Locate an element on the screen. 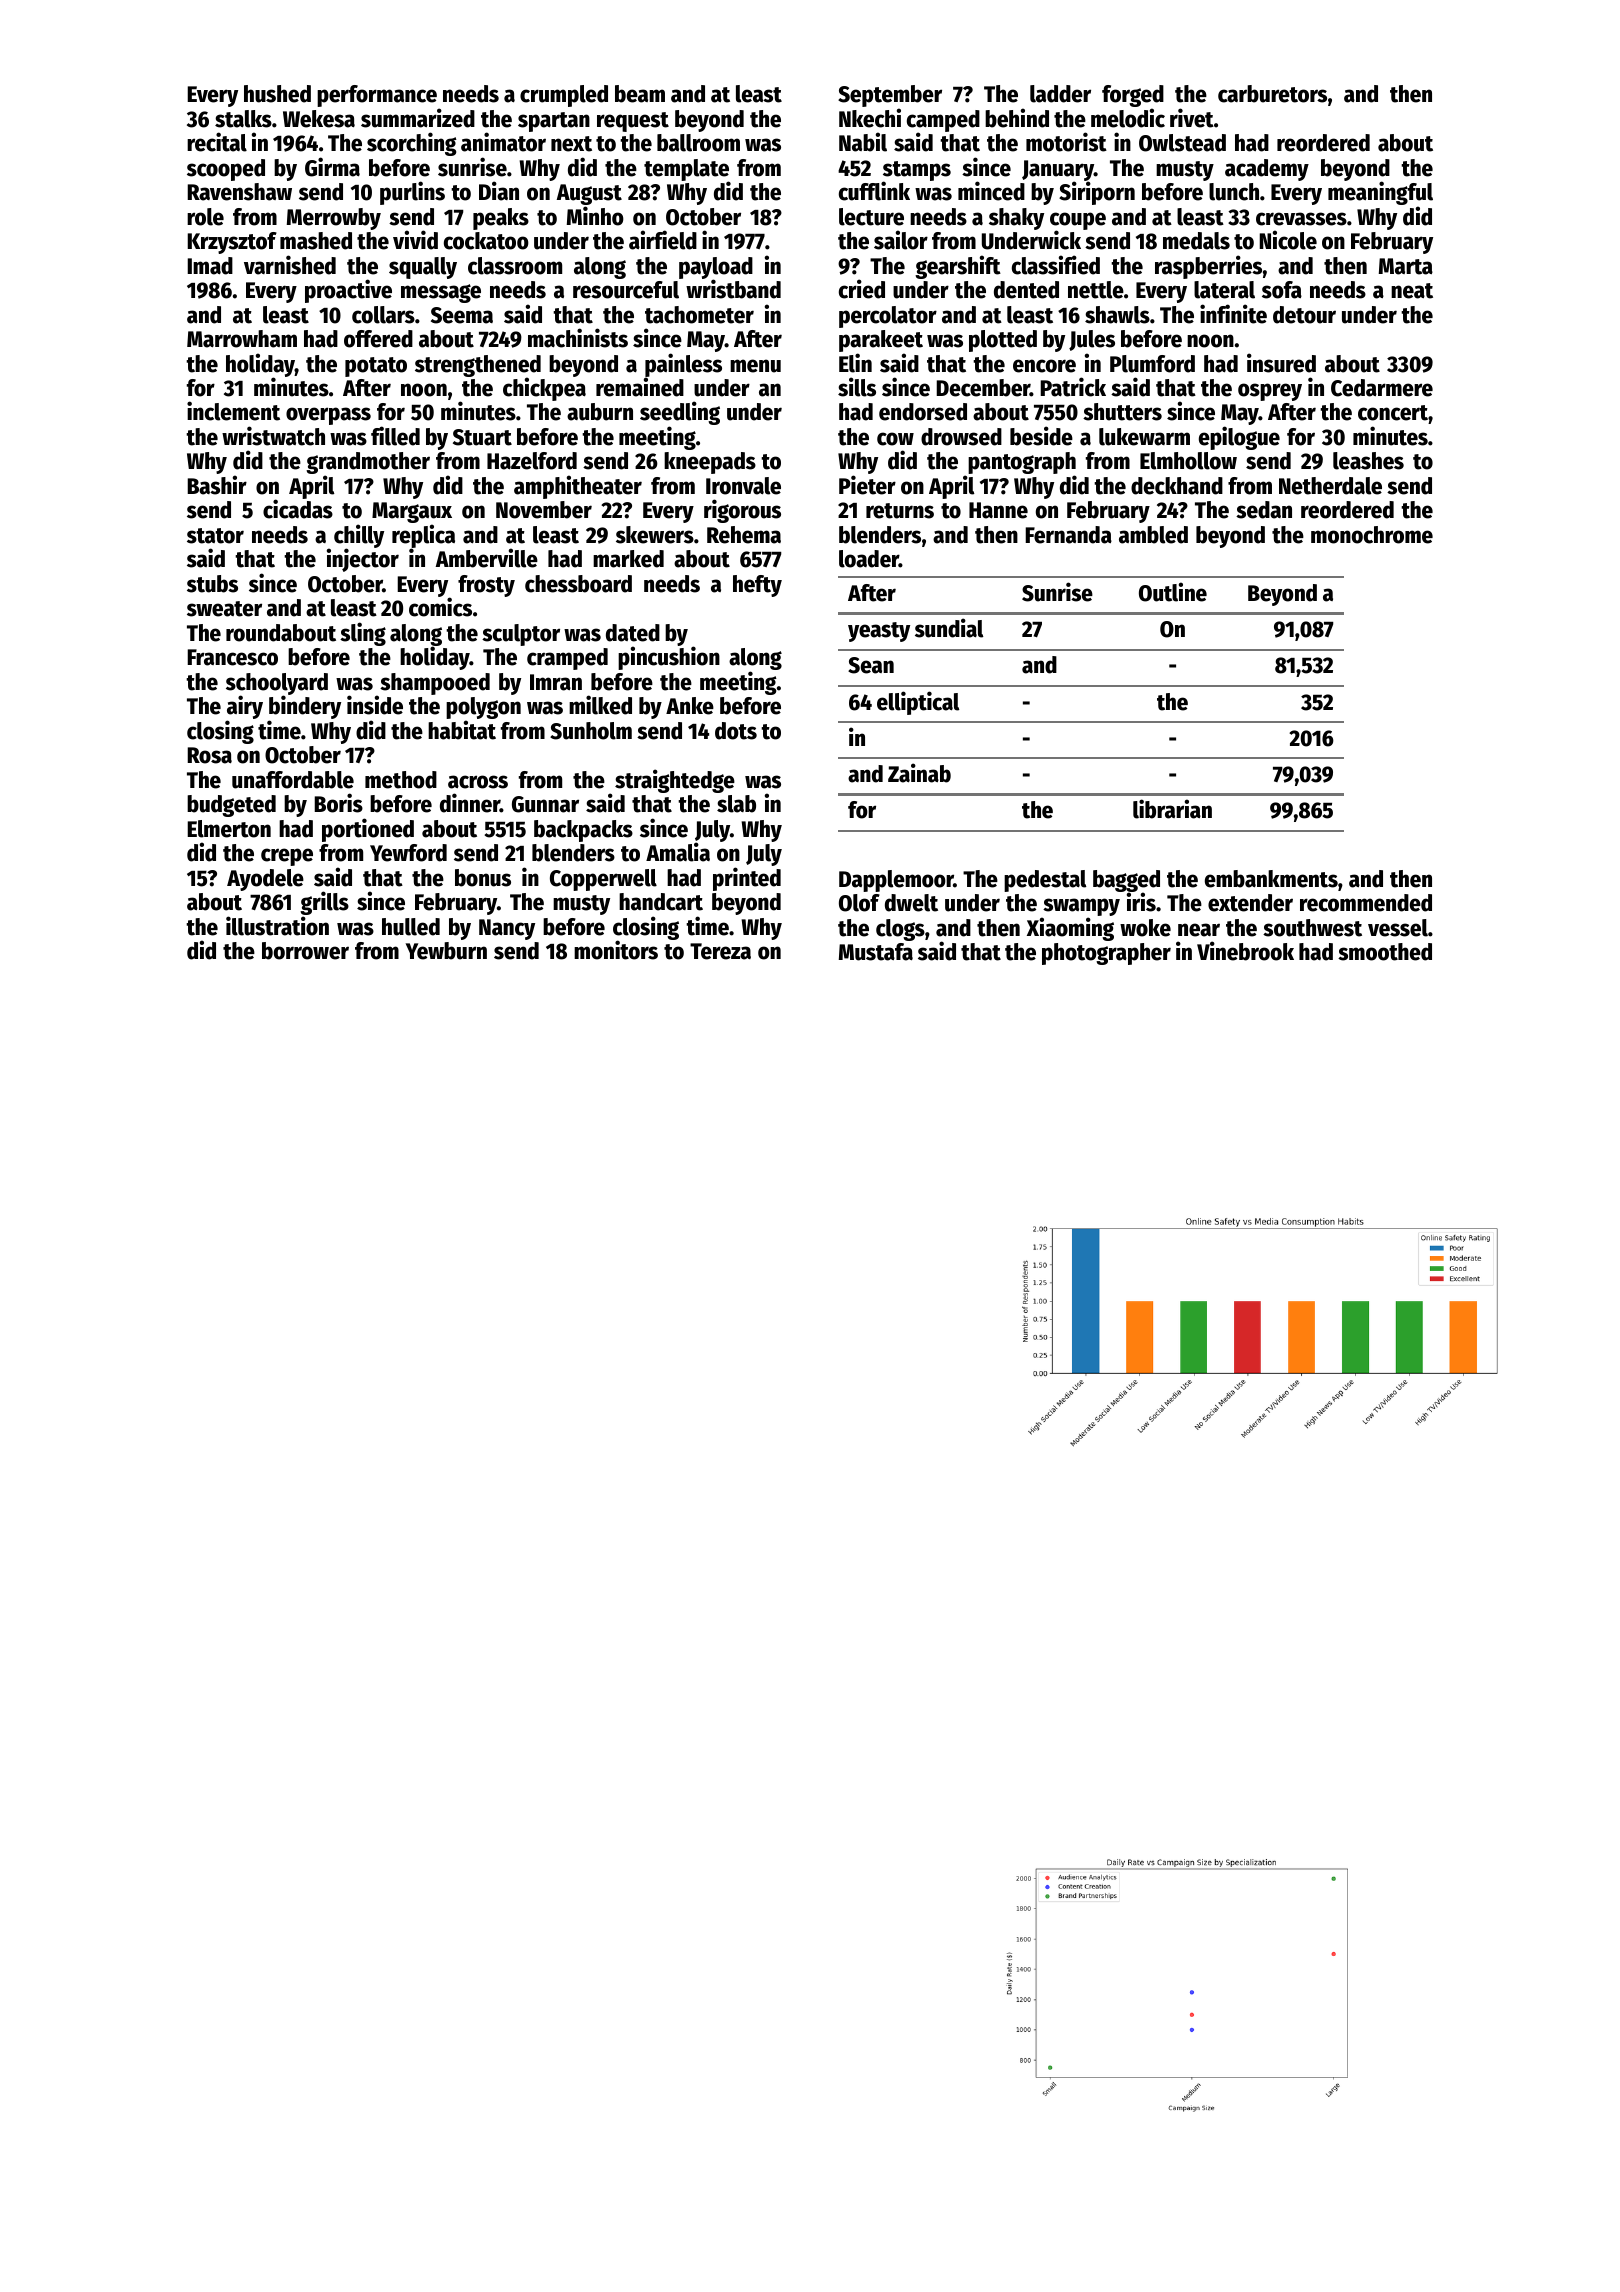 This screenshot has width=1620, height=2292. resourceful is located at coordinates (626, 290).
